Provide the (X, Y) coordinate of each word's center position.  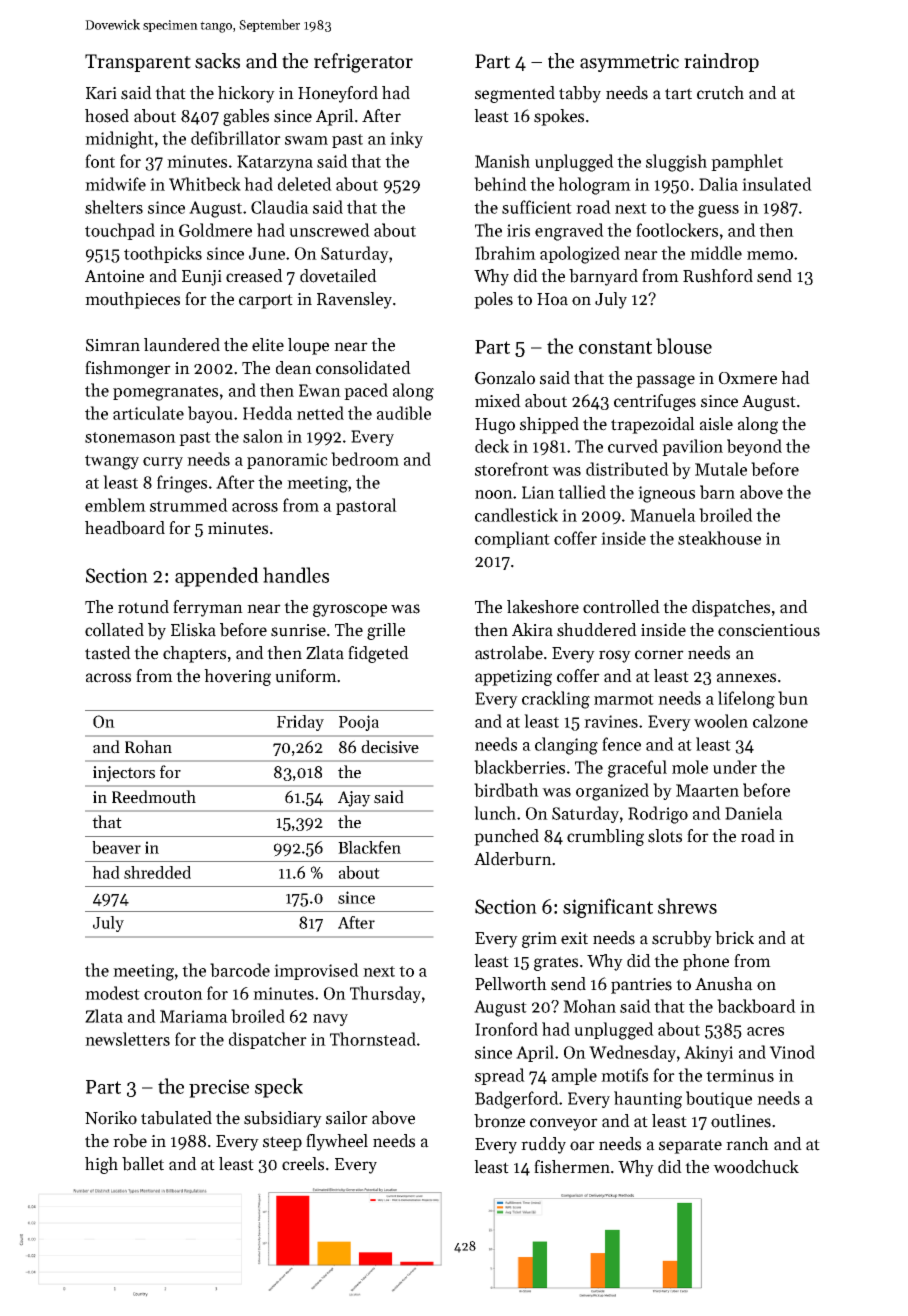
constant (615, 347)
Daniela (754, 813)
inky (406, 139)
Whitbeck (205, 184)
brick (734, 938)
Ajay (354, 799)
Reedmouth (154, 797)
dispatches (731, 608)
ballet (143, 1164)
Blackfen (369, 847)
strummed (189, 505)
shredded (157, 872)
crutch (720, 93)
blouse (684, 346)
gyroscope (350, 610)
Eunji (202, 278)
